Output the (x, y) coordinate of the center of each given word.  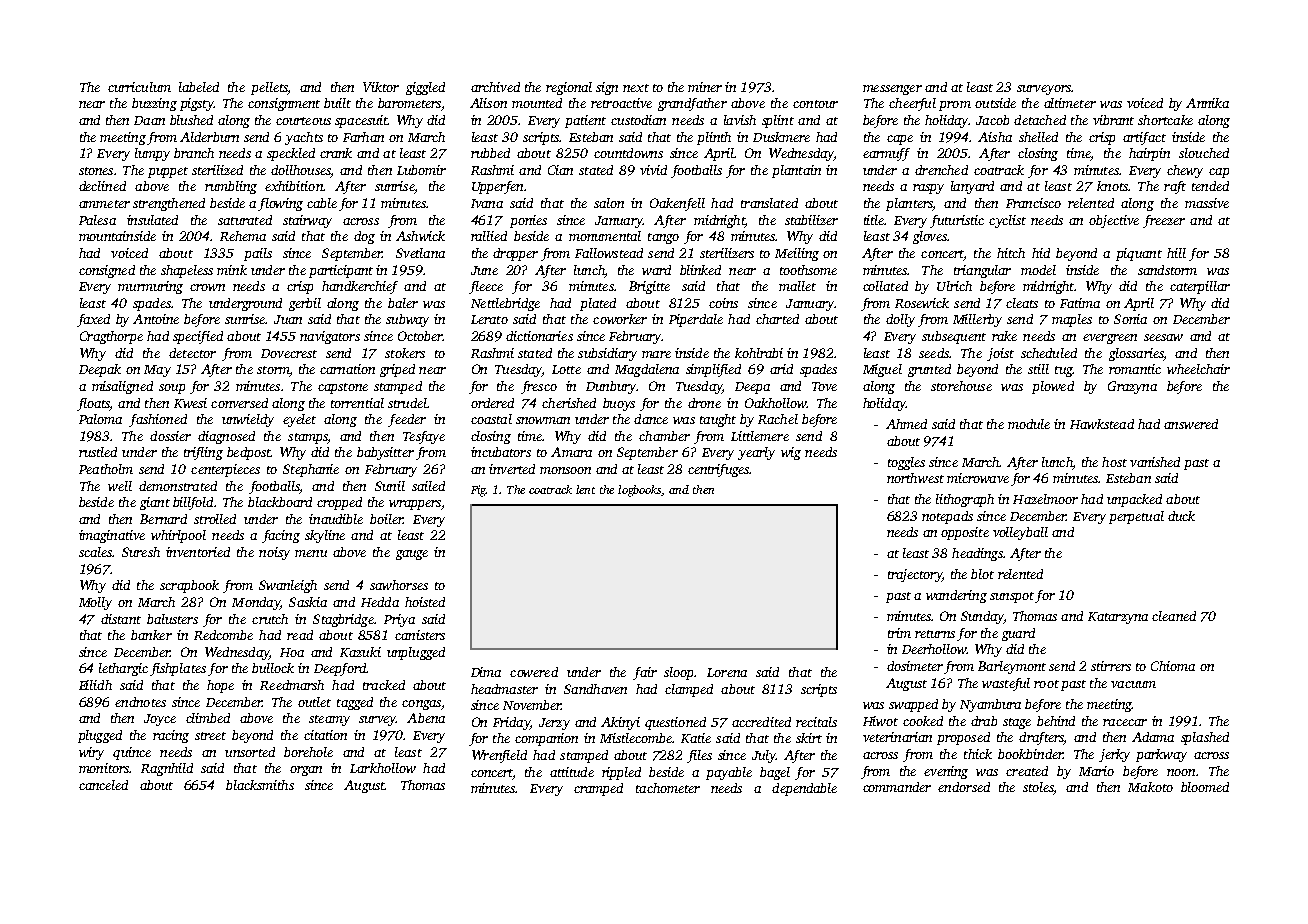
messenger (892, 90)
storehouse (961, 386)
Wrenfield (499, 756)
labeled (199, 87)
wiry (91, 753)
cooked (923, 721)
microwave (978, 478)
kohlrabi (759, 353)
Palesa (97, 220)
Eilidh (95, 685)
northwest (915, 478)
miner (705, 87)
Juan (288, 319)
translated (769, 203)
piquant (1139, 254)
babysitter (385, 453)
